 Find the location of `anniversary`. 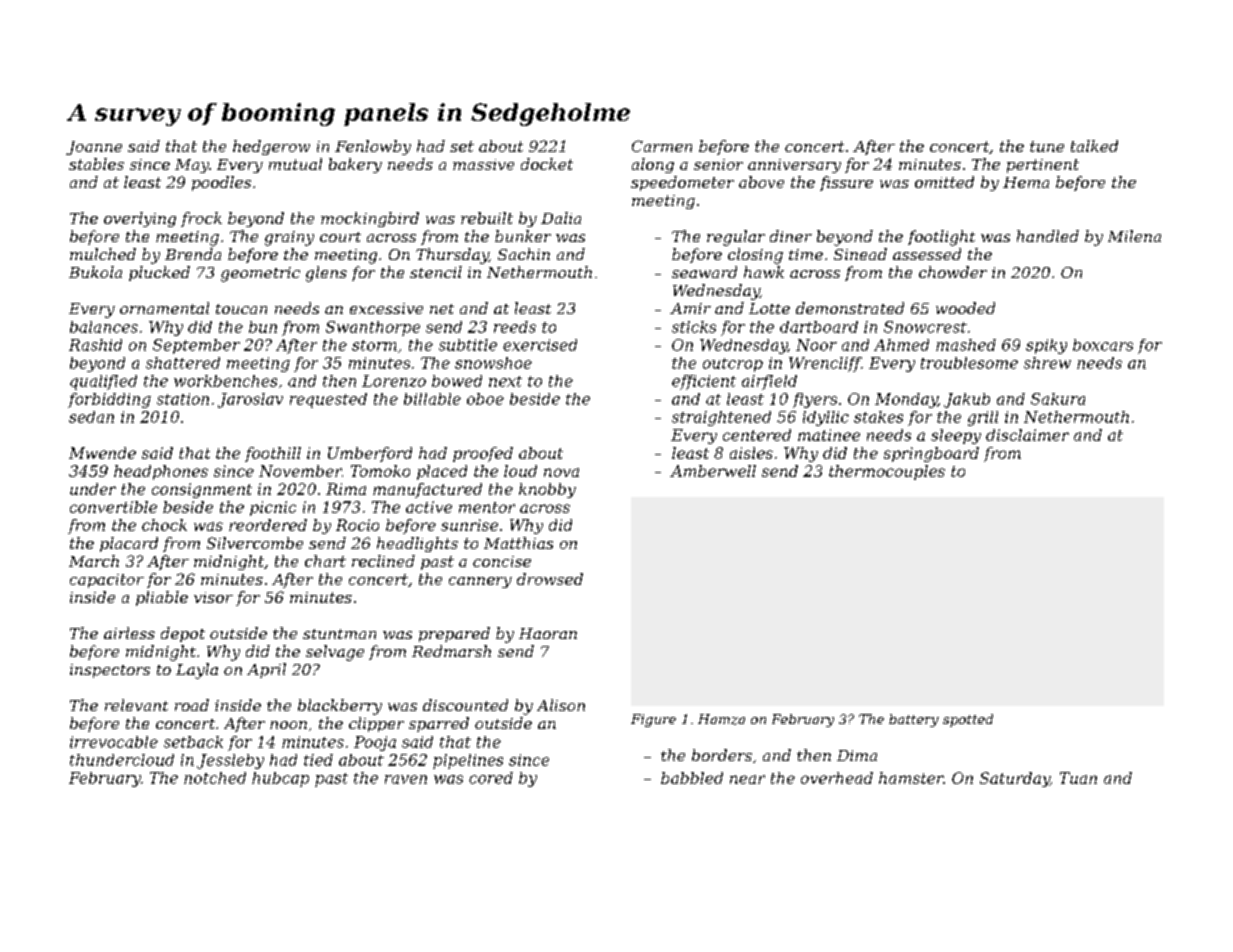

anniversary is located at coordinates (794, 166).
